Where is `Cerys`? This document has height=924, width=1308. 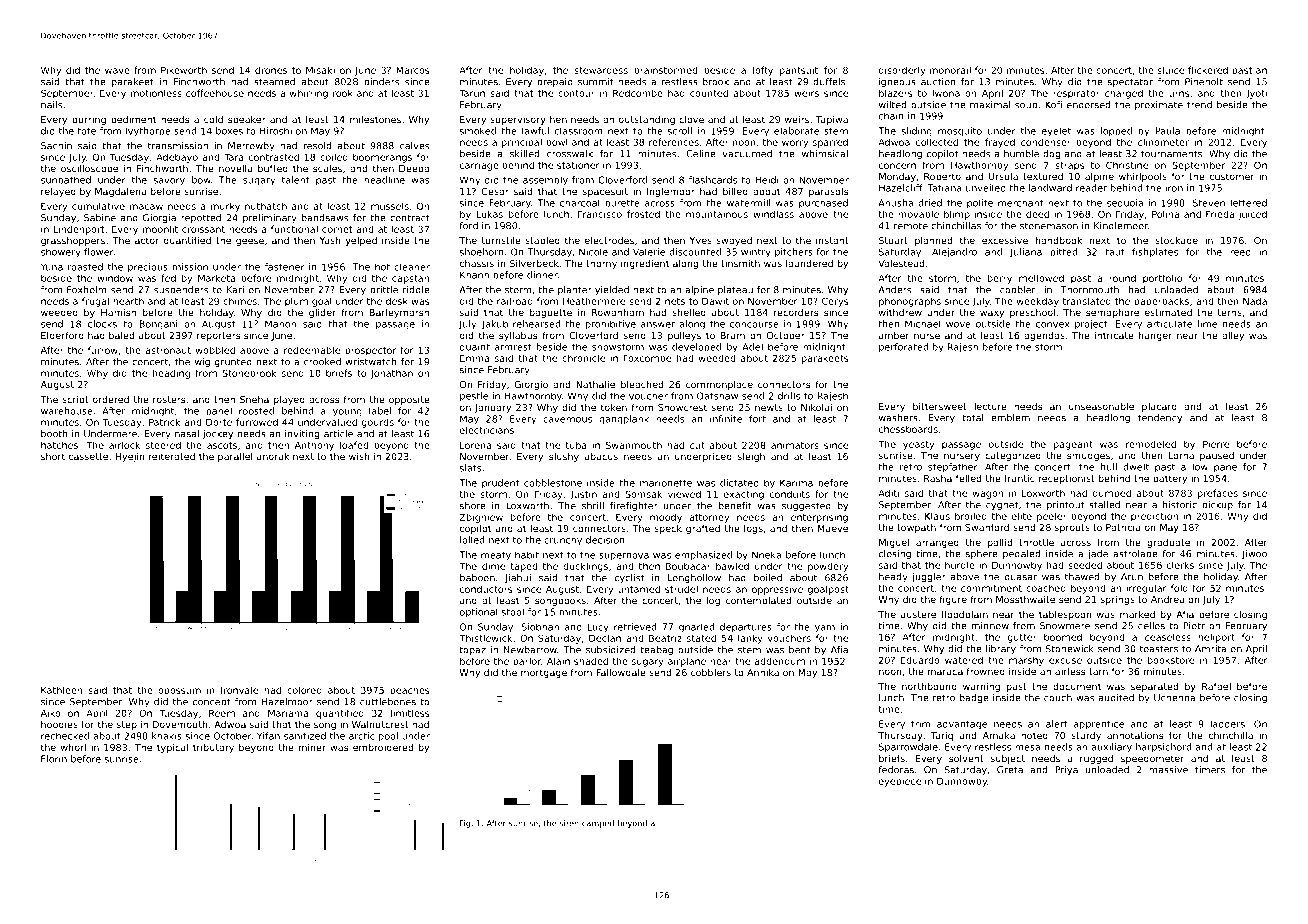 Cerys is located at coordinates (835, 302).
